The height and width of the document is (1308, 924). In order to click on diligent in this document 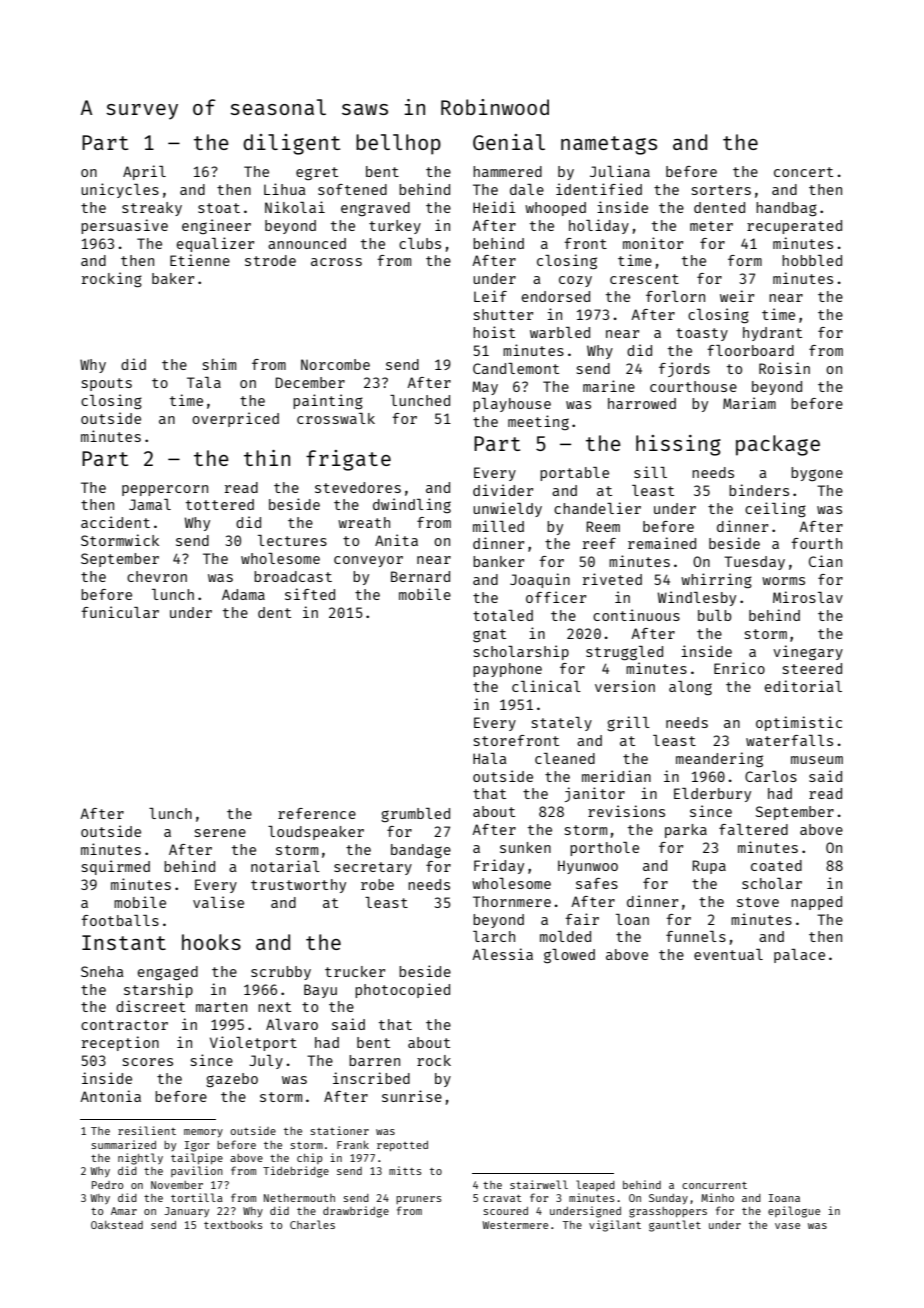, I will do `click(291, 144)`.
